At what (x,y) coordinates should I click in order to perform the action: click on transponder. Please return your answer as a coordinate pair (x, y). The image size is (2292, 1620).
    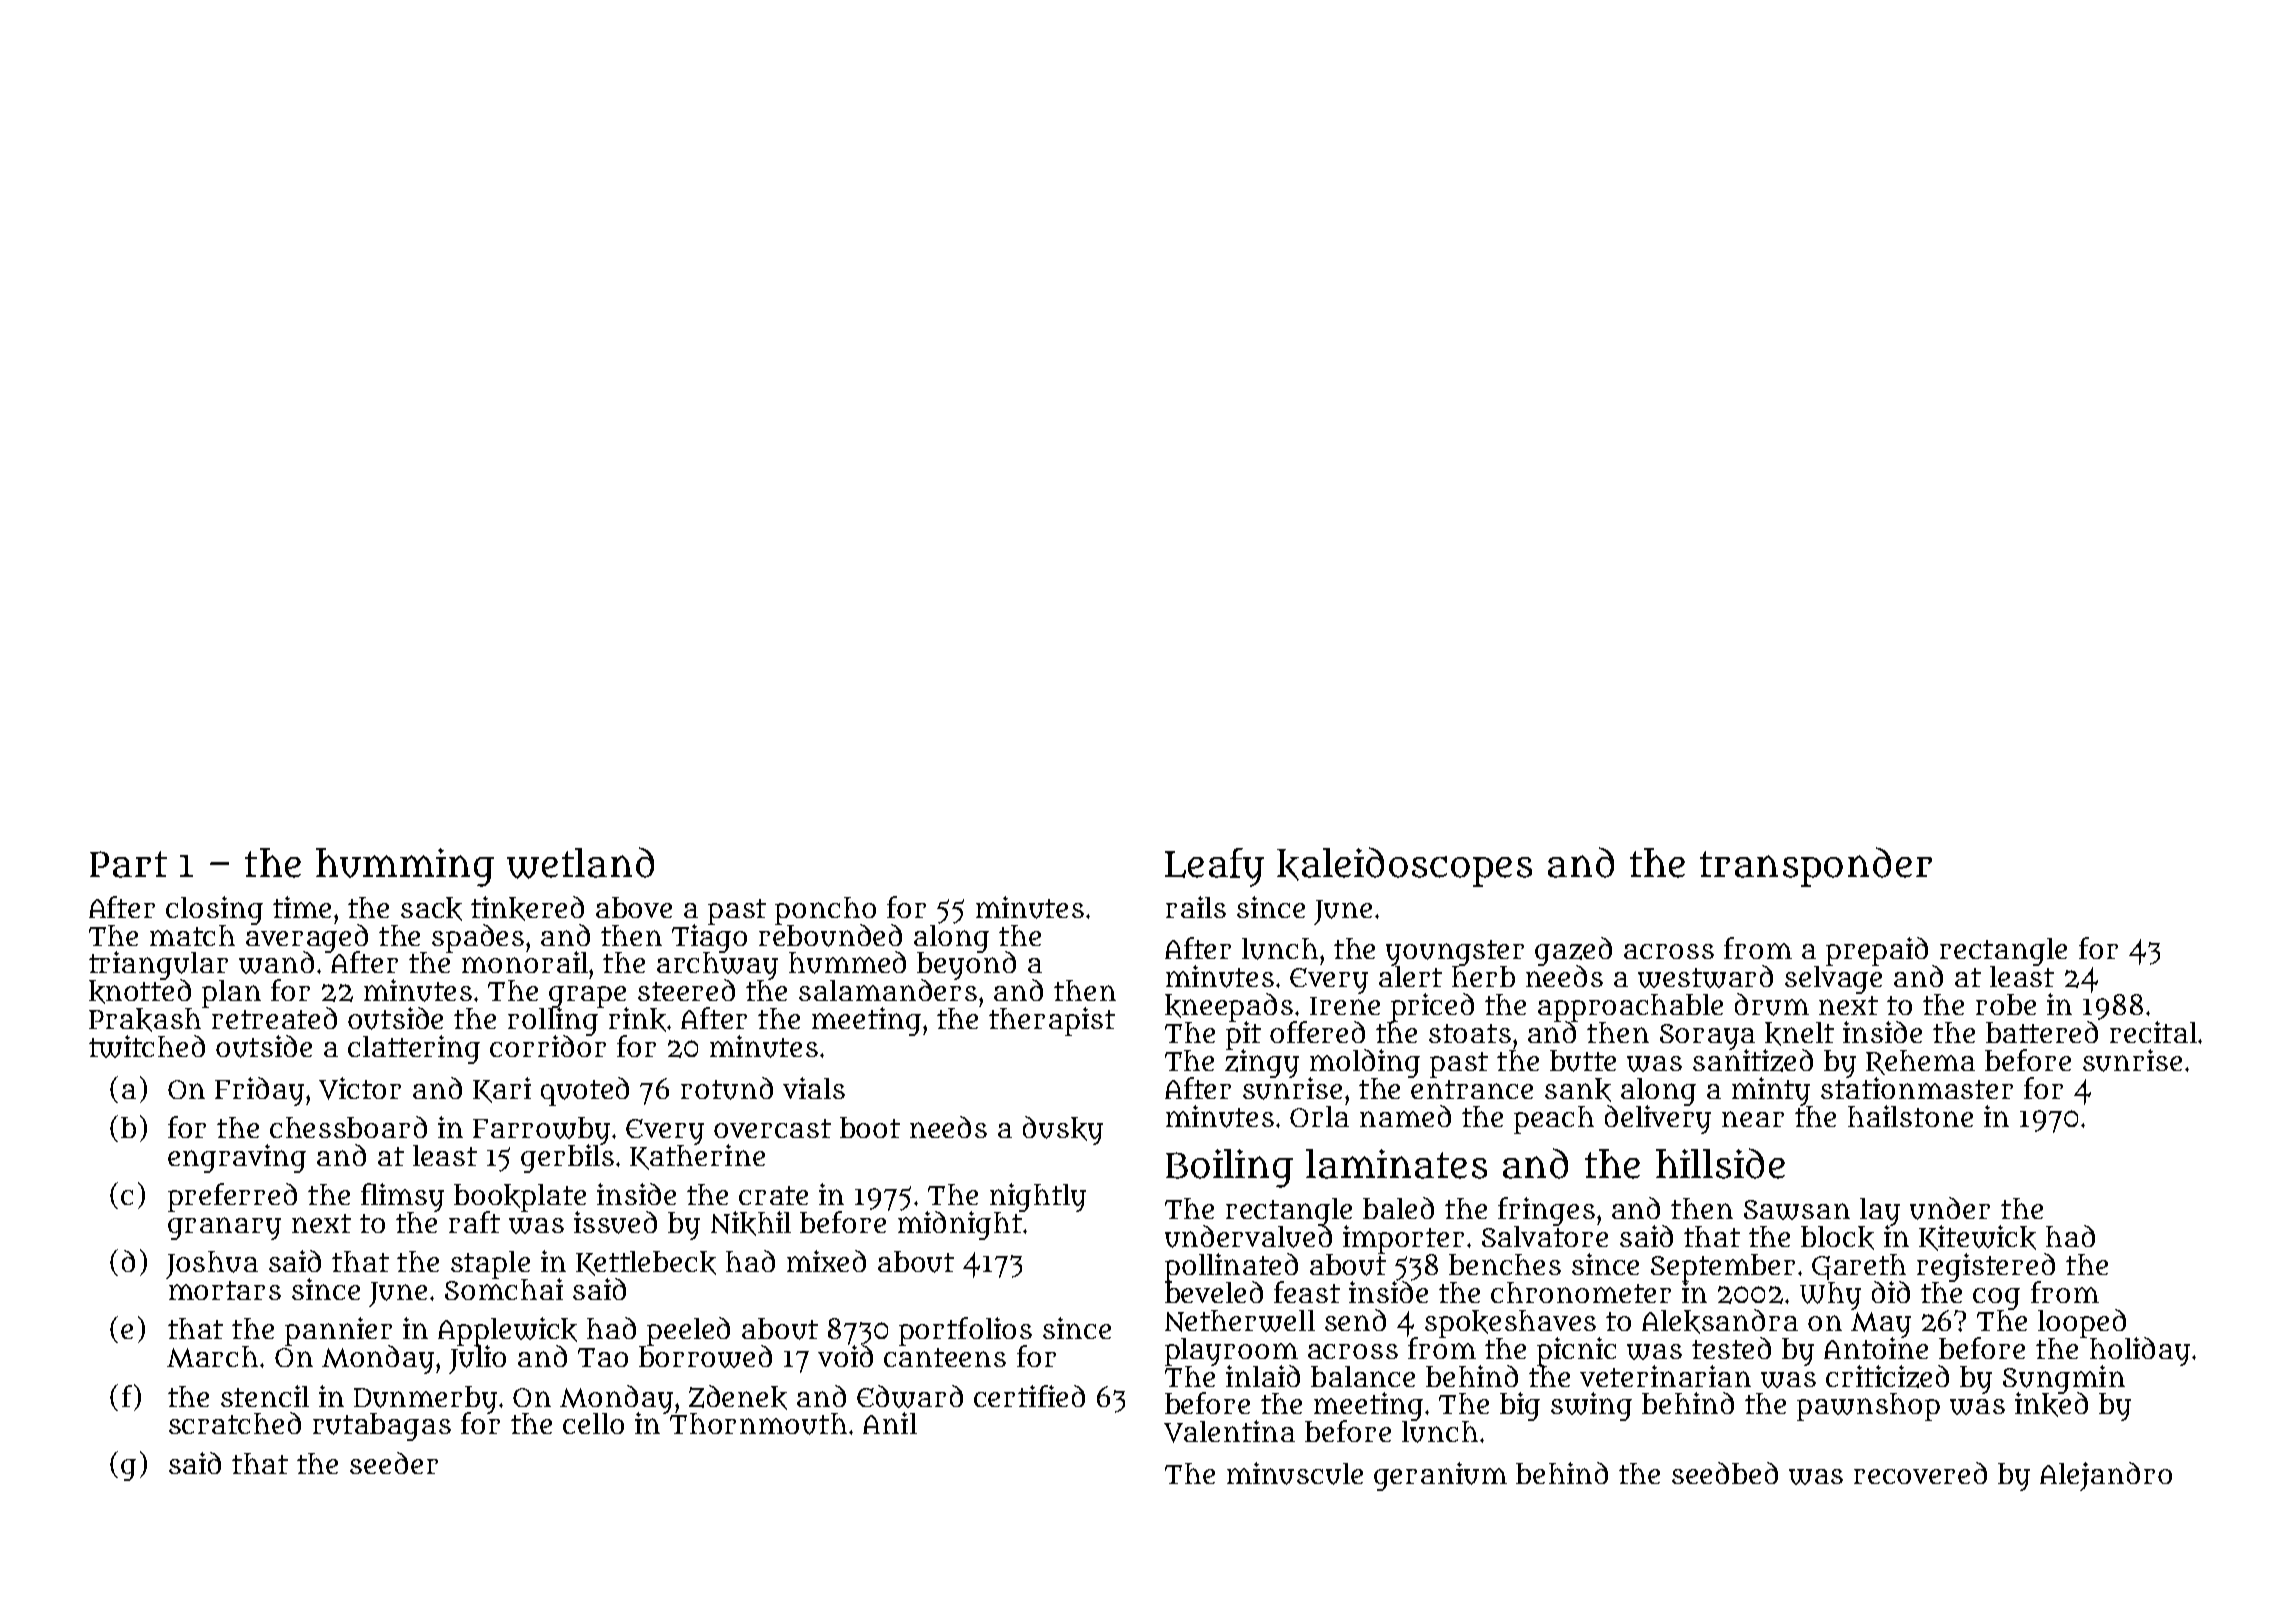
    Looking at the image, I should click on (1816, 867).
